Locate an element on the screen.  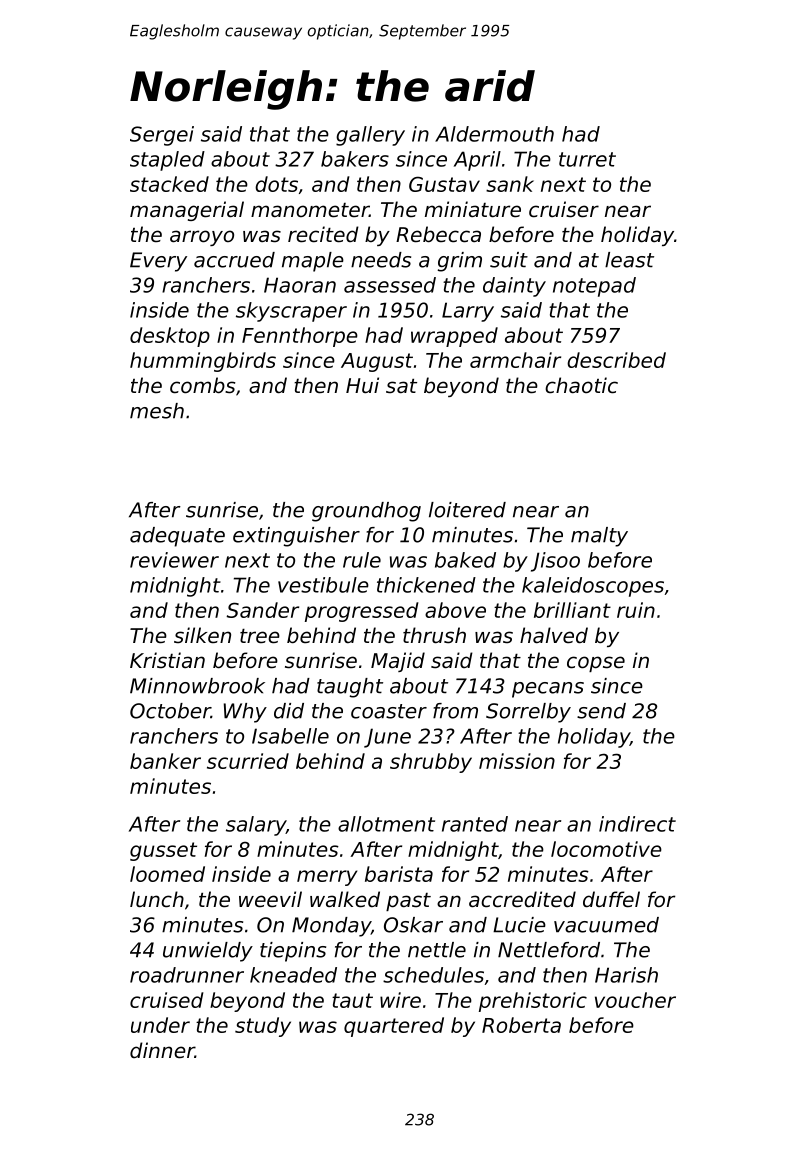
Why is located at coordinates (245, 713).
